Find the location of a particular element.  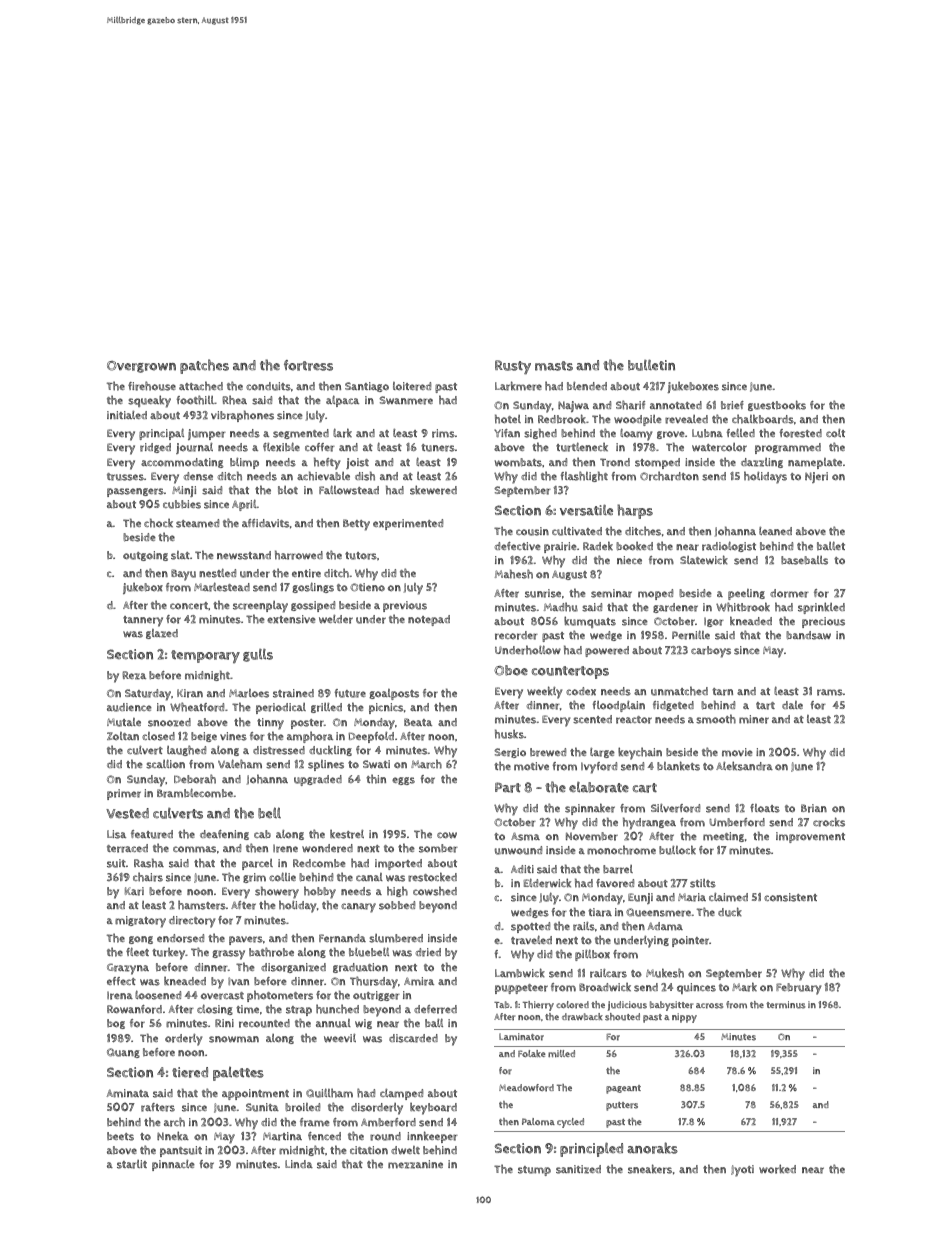

bulletin is located at coordinates (651, 365).
